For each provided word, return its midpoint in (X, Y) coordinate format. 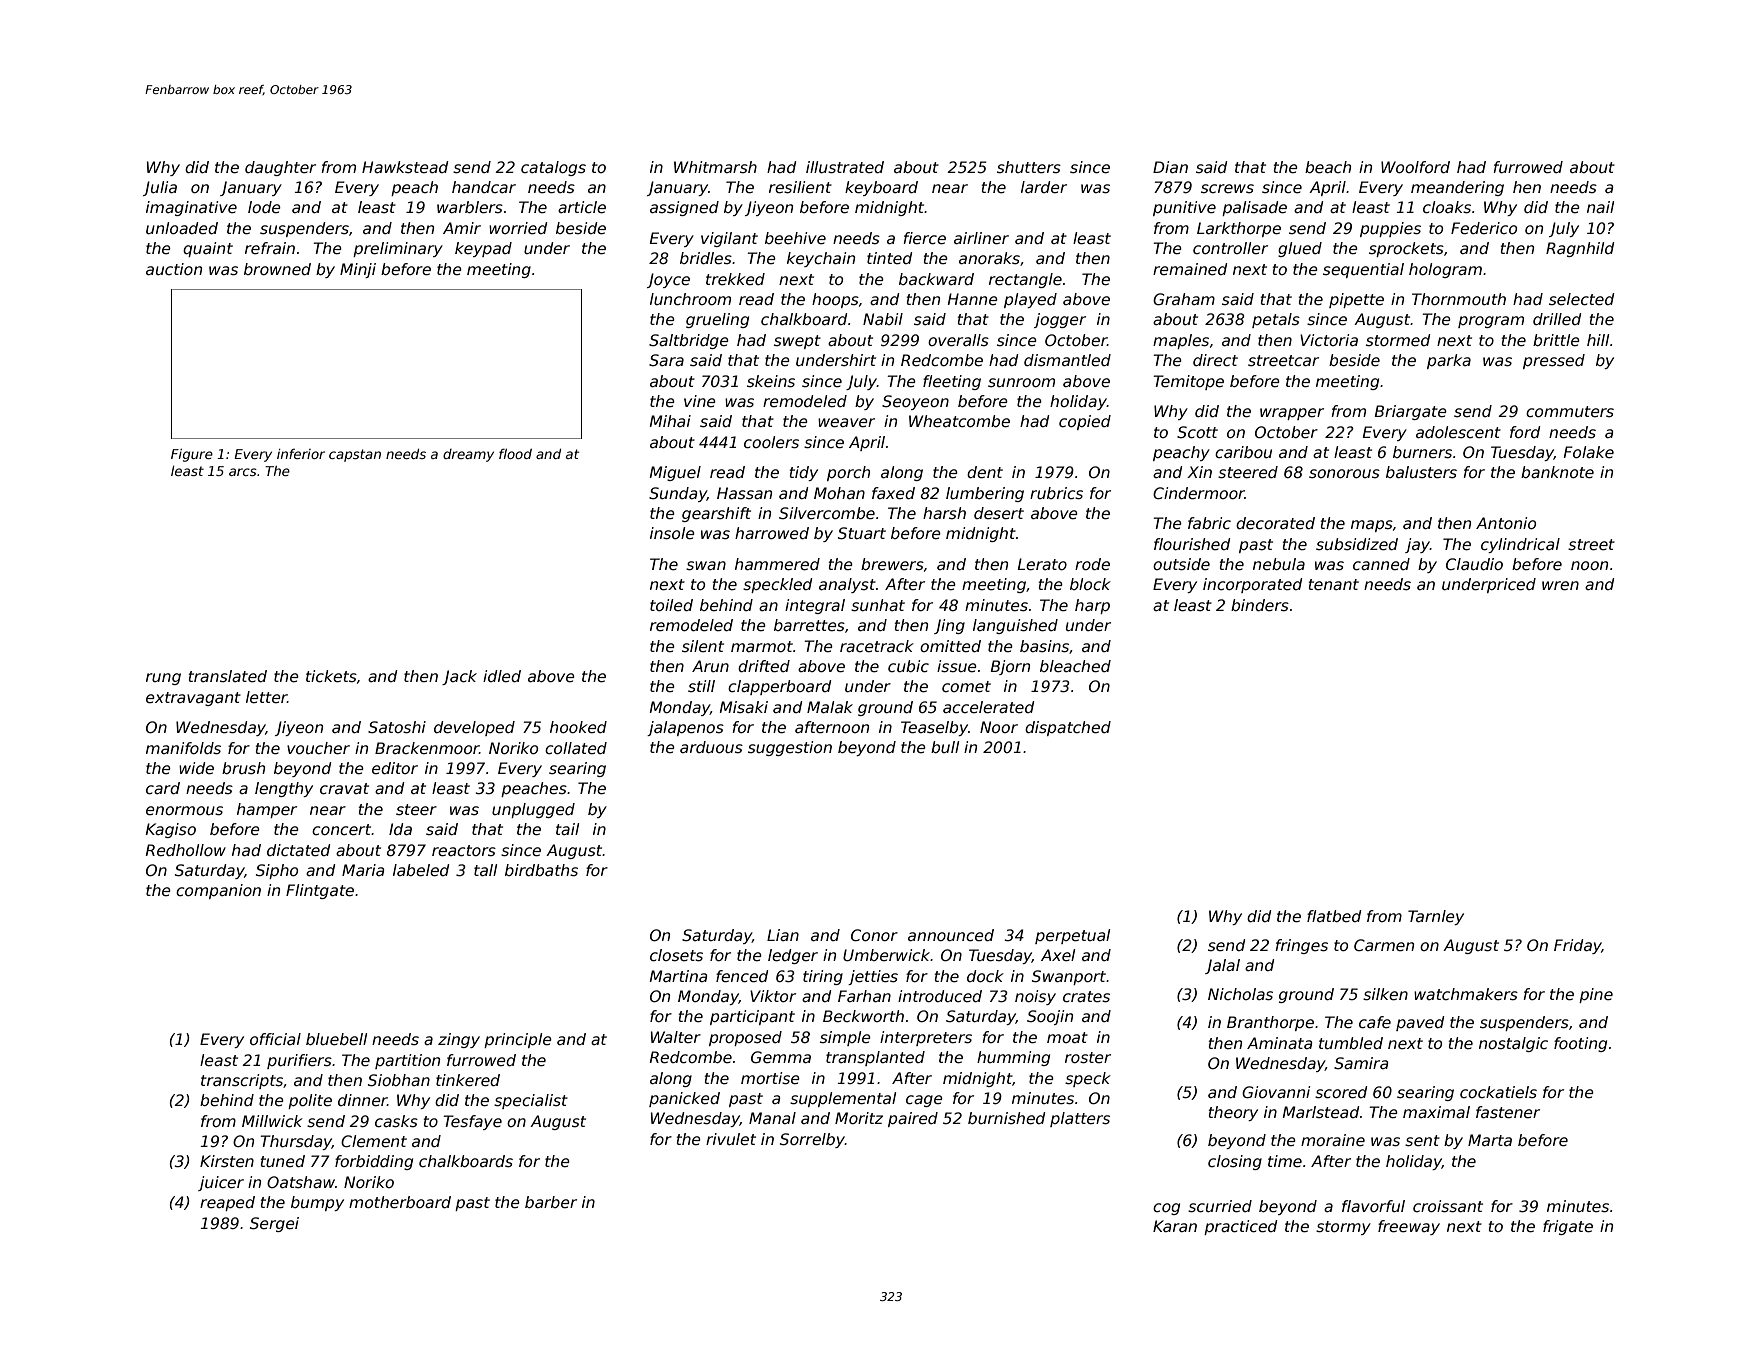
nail (1600, 207)
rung (163, 679)
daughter (280, 168)
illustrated (845, 167)
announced (951, 935)
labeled (421, 870)
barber (551, 1202)
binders (1260, 605)
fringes (1301, 946)
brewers (892, 564)
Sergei (274, 1224)
